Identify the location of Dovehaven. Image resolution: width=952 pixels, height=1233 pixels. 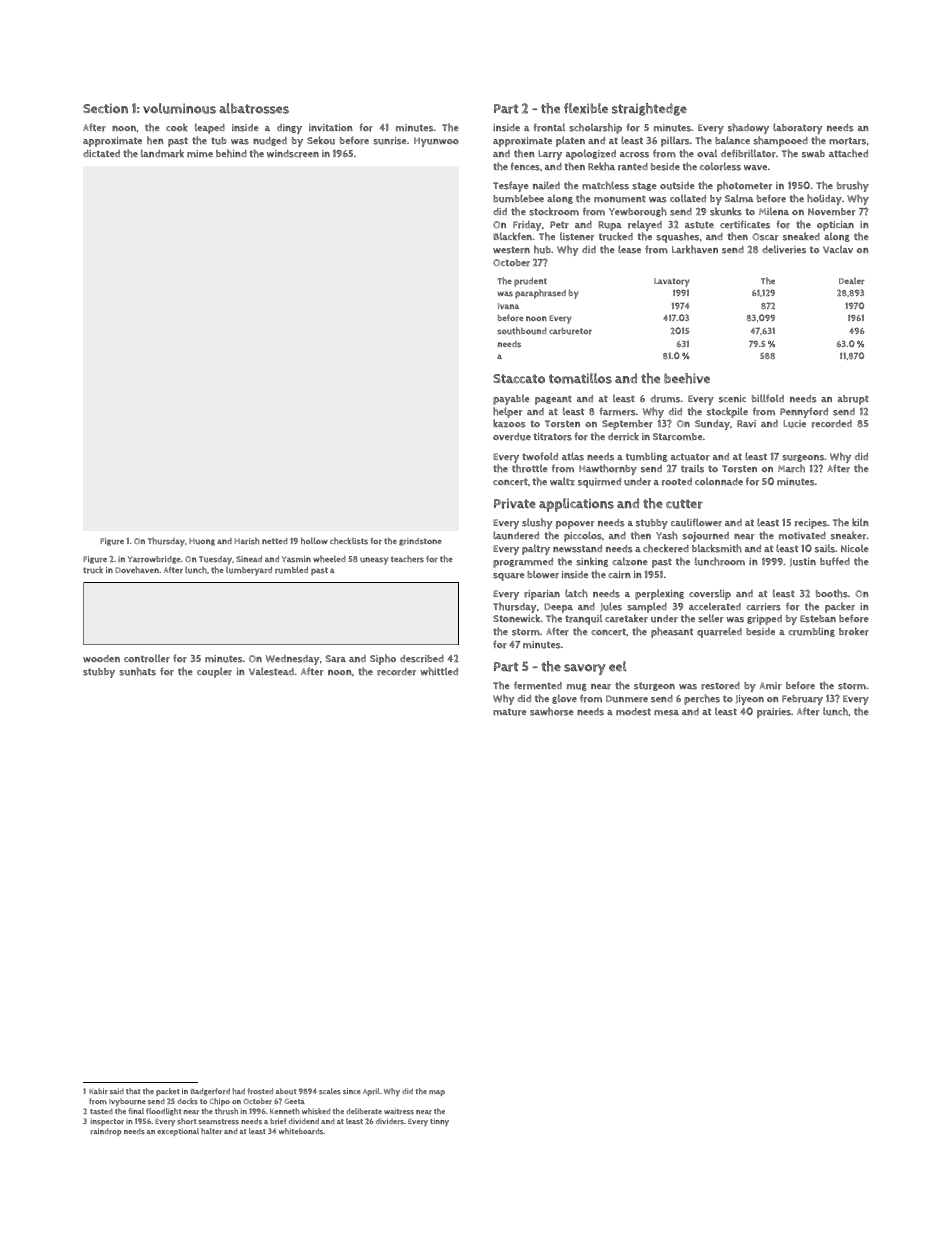
(137, 569).
